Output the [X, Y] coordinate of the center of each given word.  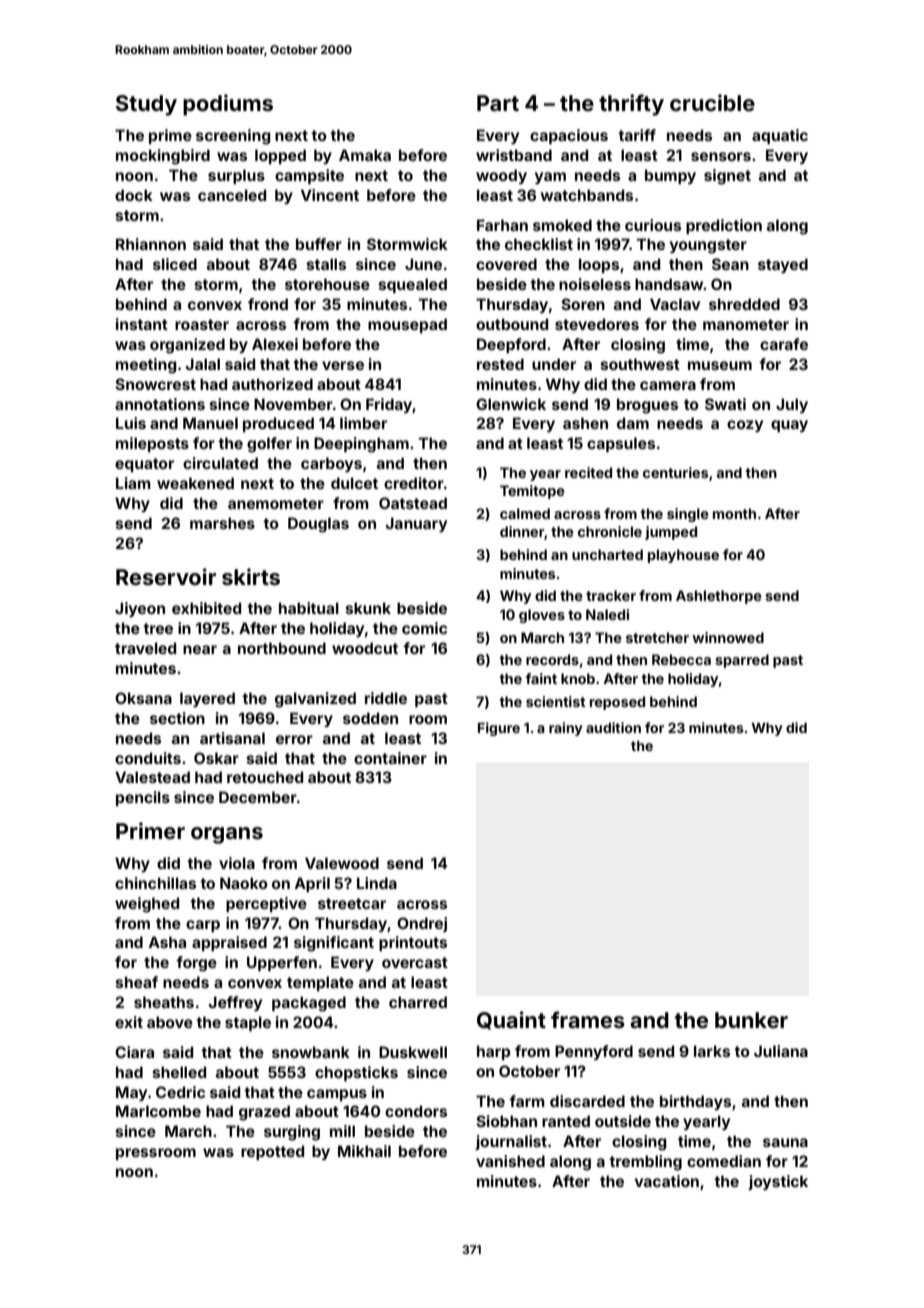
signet [727, 177]
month [734, 513]
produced [278, 424]
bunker [751, 1020]
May [131, 1093]
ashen [585, 423]
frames [588, 1019]
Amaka [365, 155]
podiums [228, 105]
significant [334, 944]
